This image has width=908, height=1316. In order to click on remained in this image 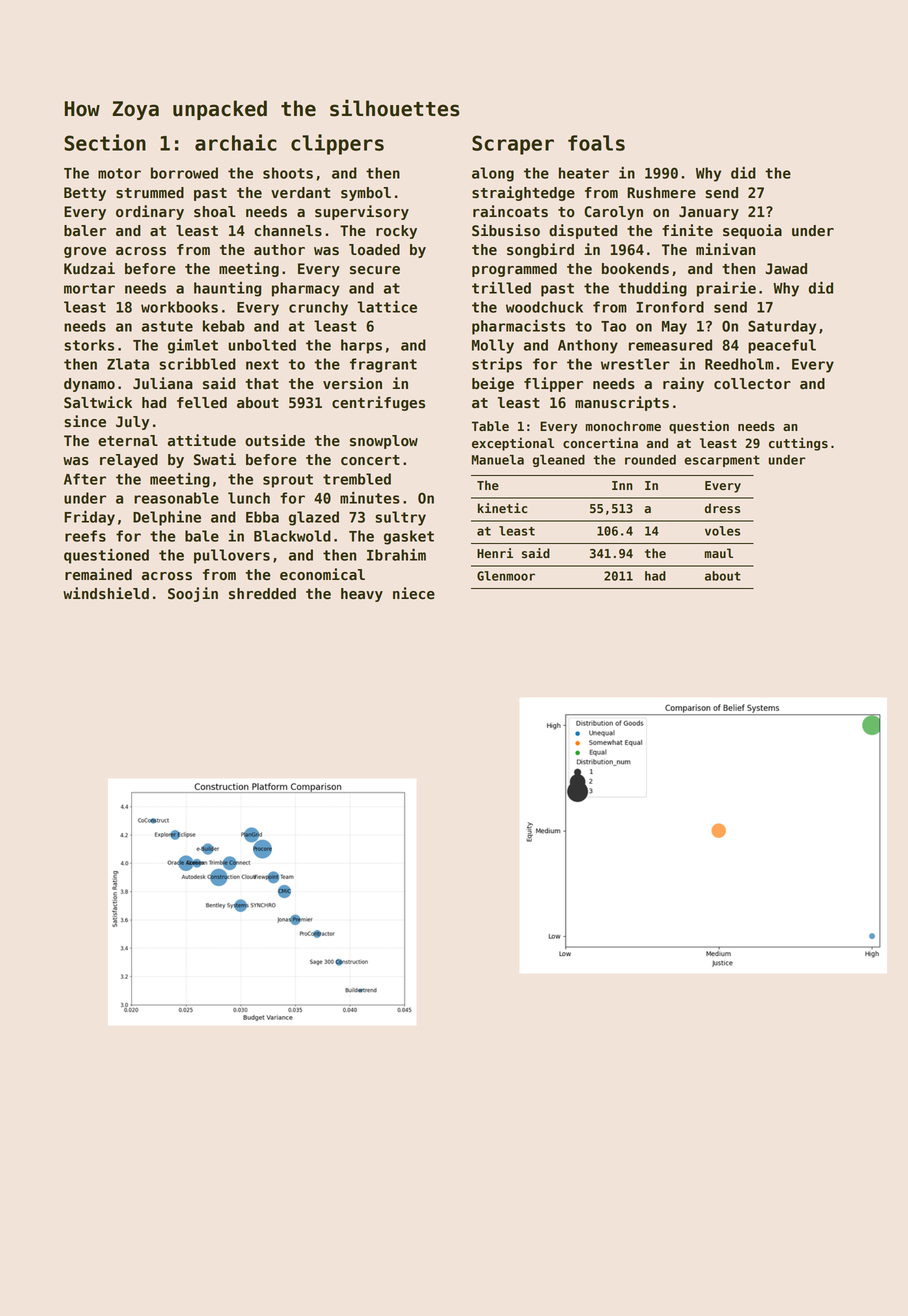, I will do `click(98, 574)`.
